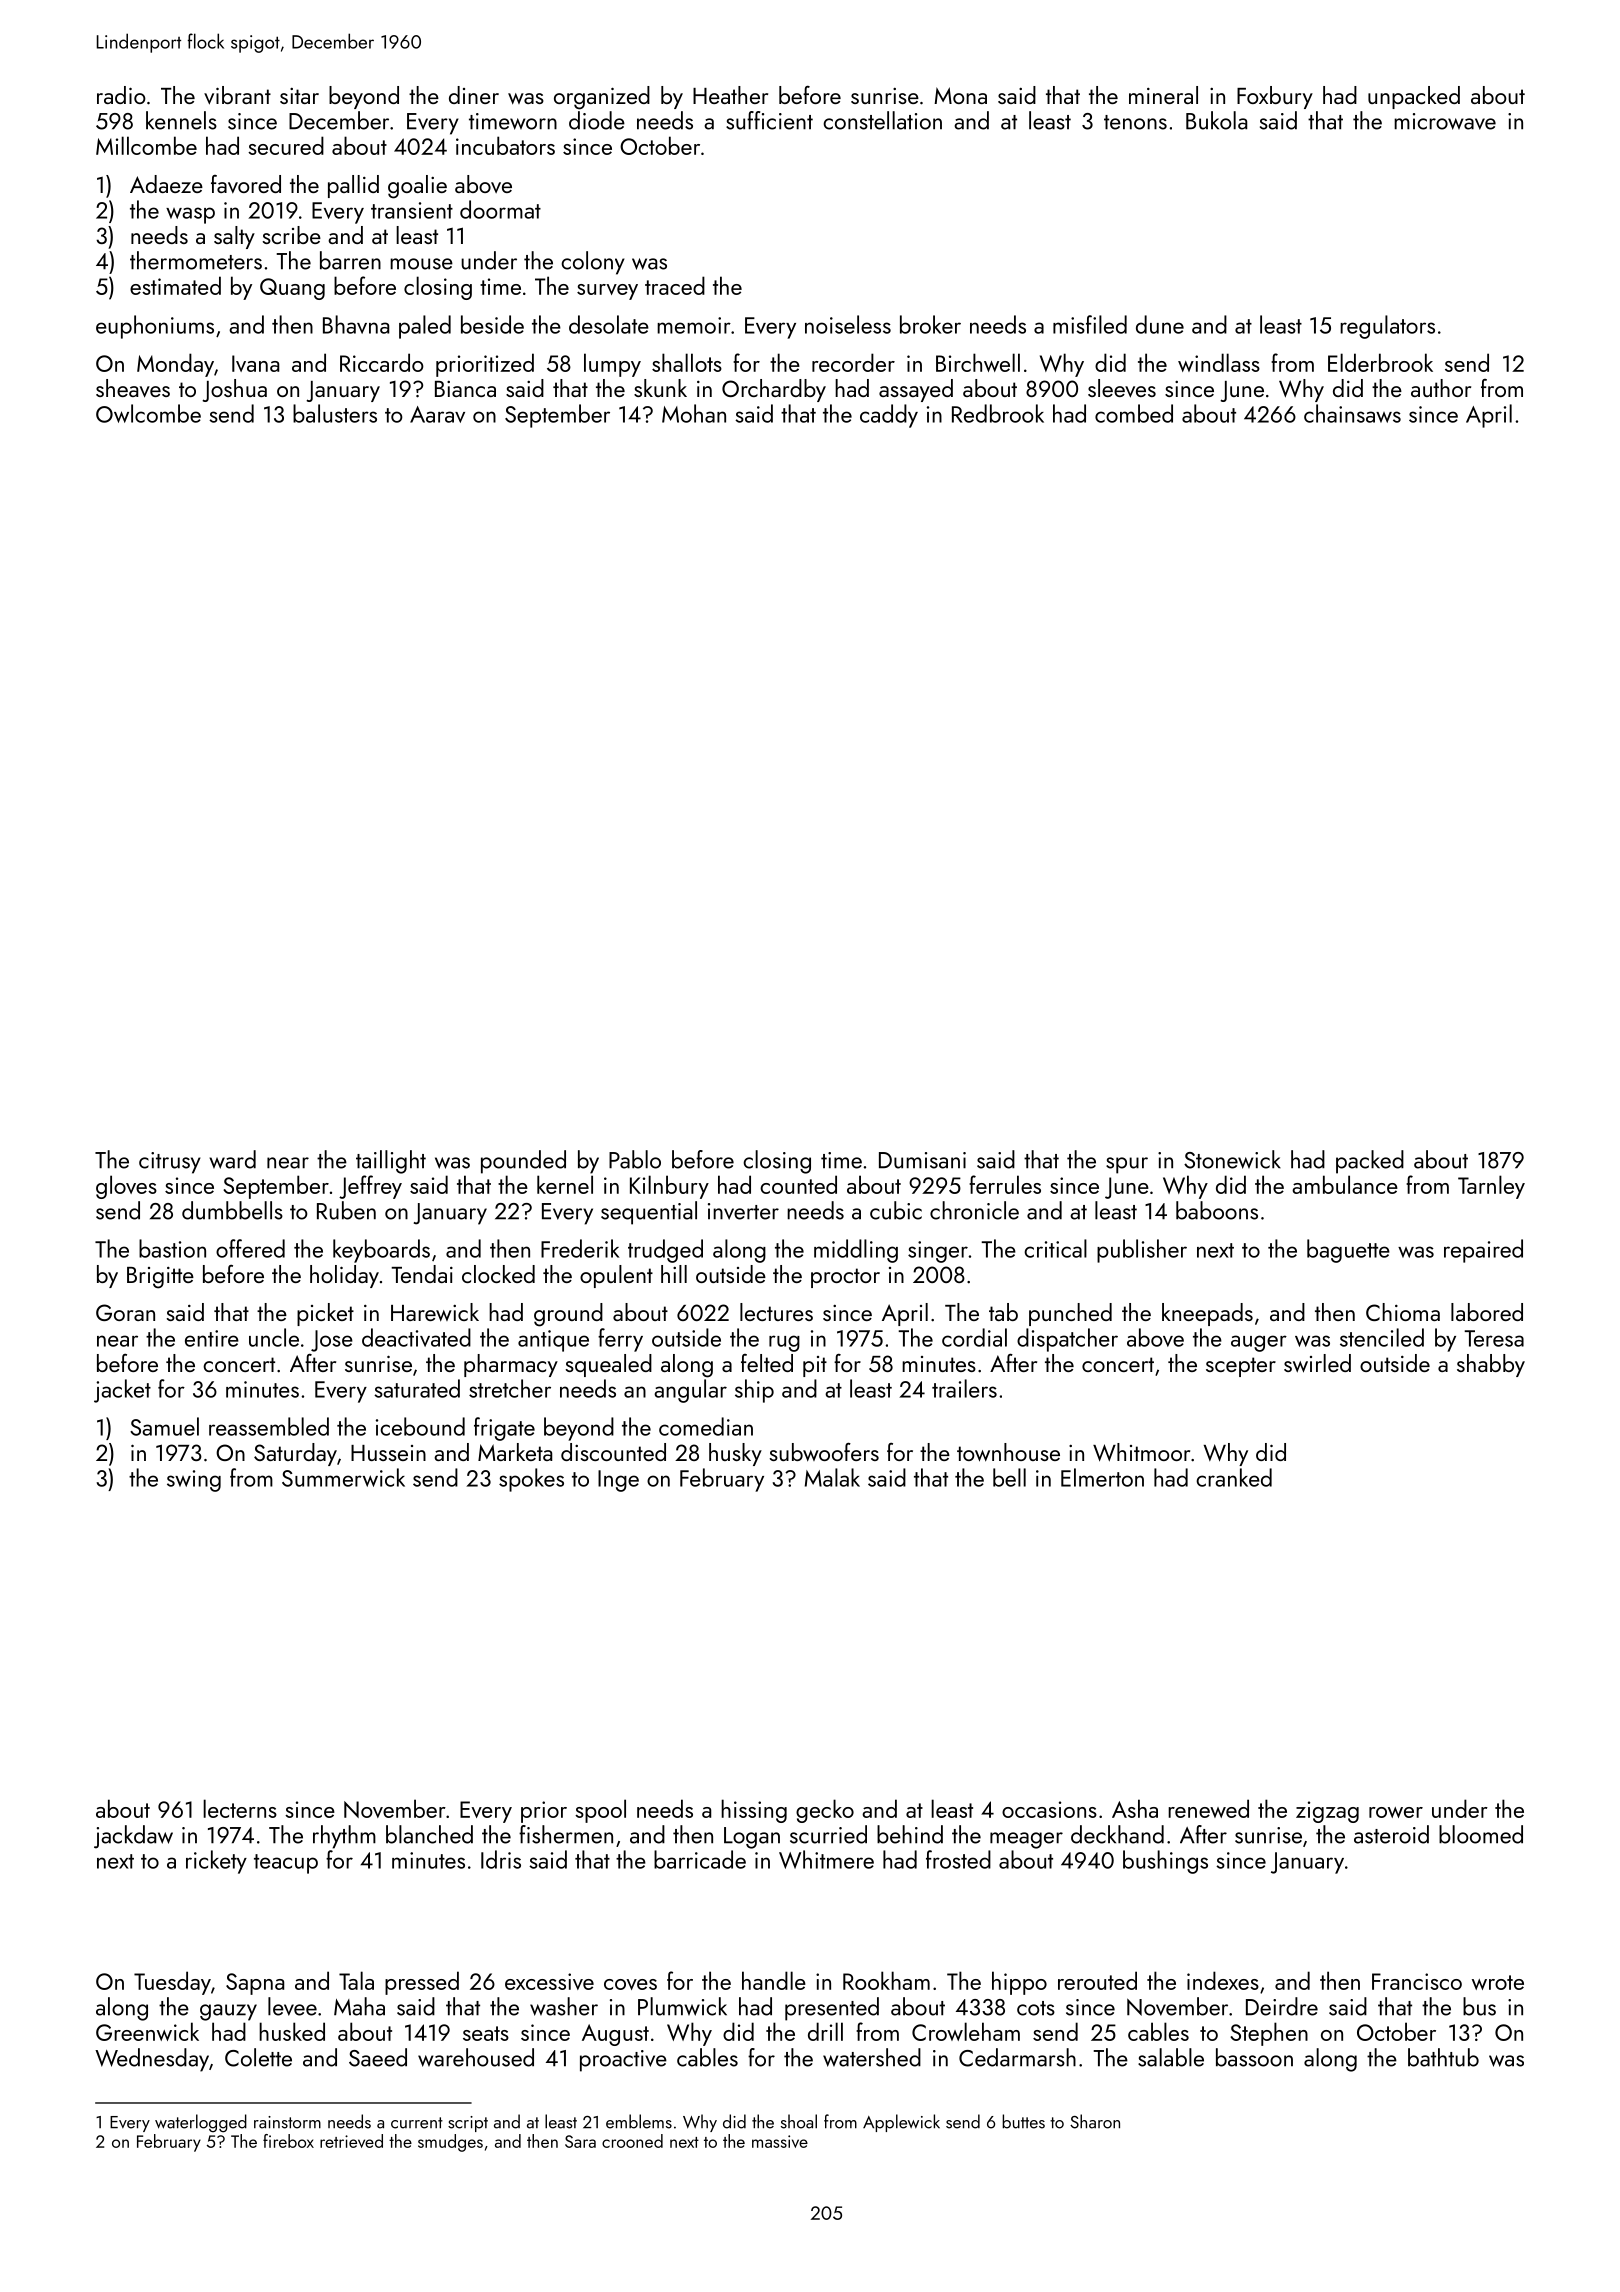 This document has height=2292, width=1620. I want to click on constellation, so click(882, 120).
